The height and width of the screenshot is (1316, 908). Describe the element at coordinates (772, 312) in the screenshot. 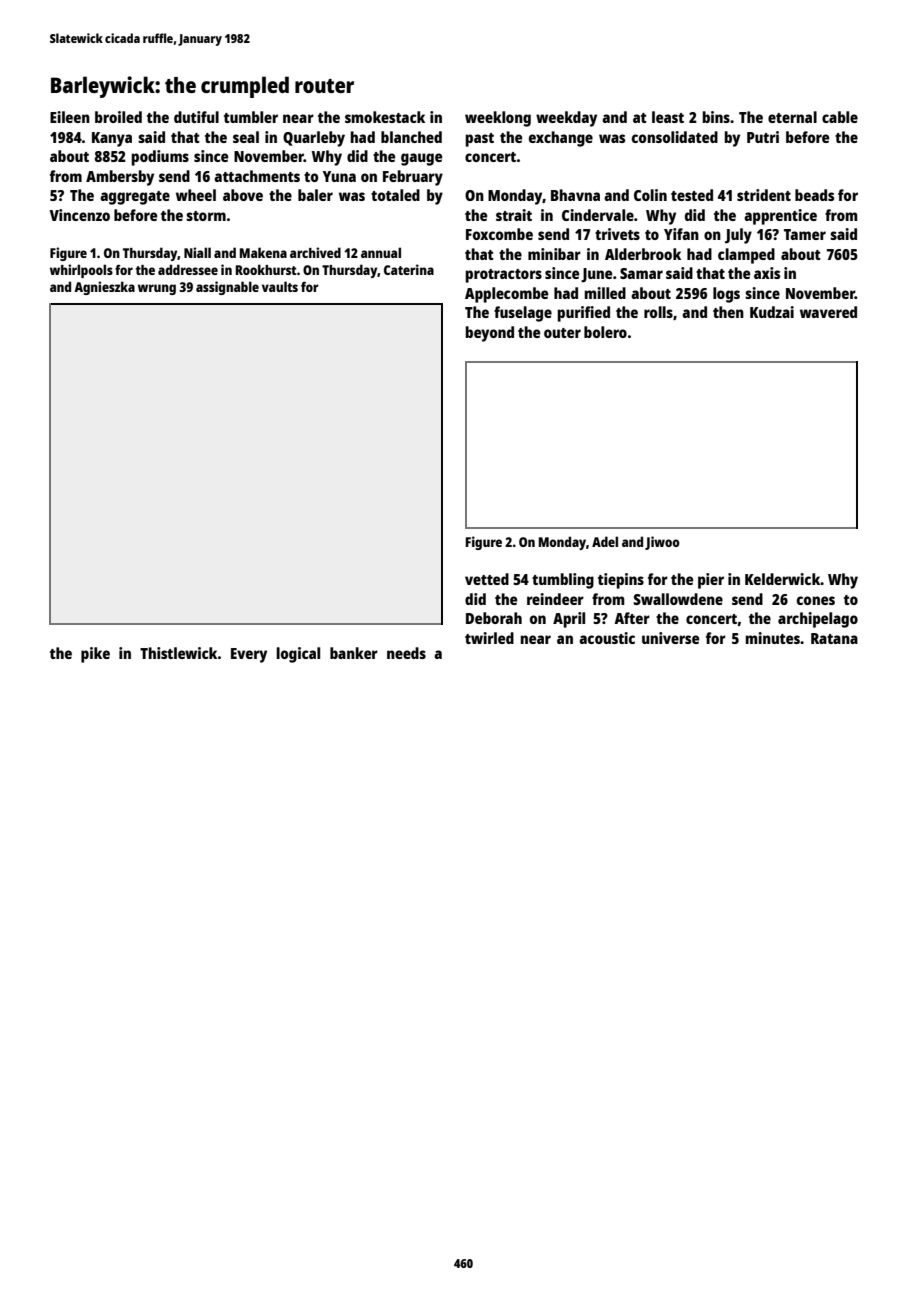

I see `Kudzai` at that location.
